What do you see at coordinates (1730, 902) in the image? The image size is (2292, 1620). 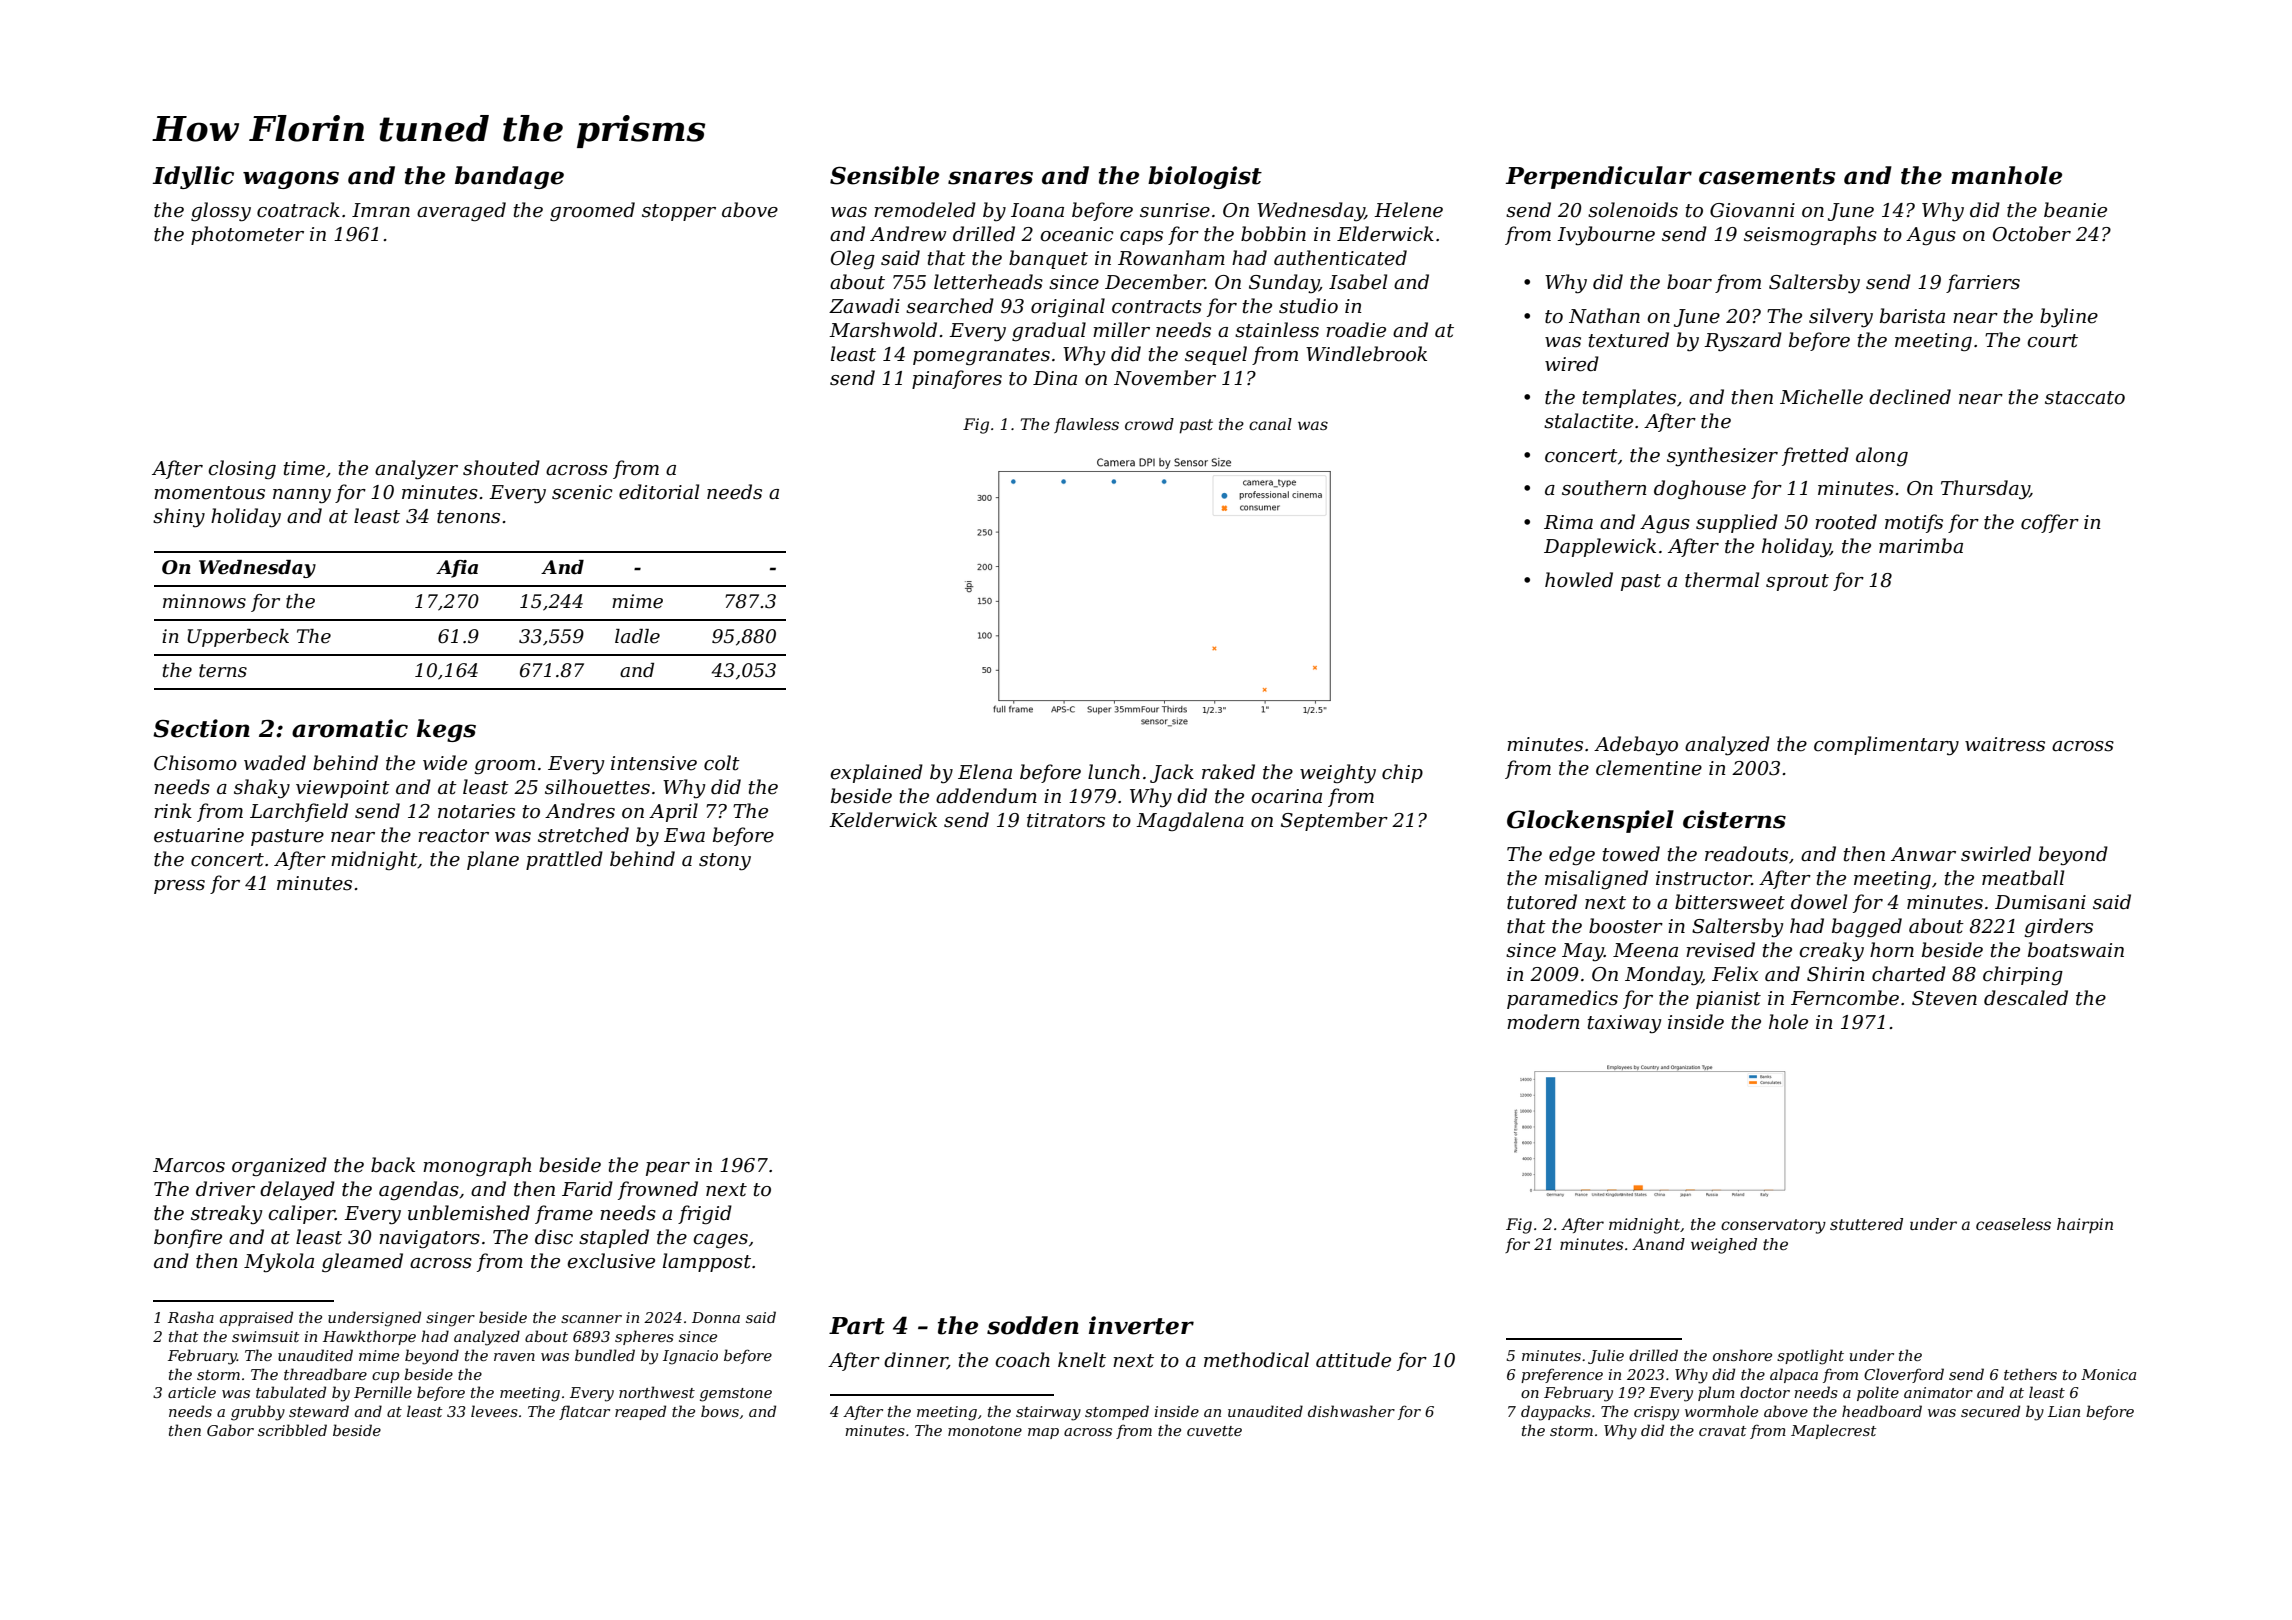 I see `bittersweet` at bounding box center [1730, 902].
